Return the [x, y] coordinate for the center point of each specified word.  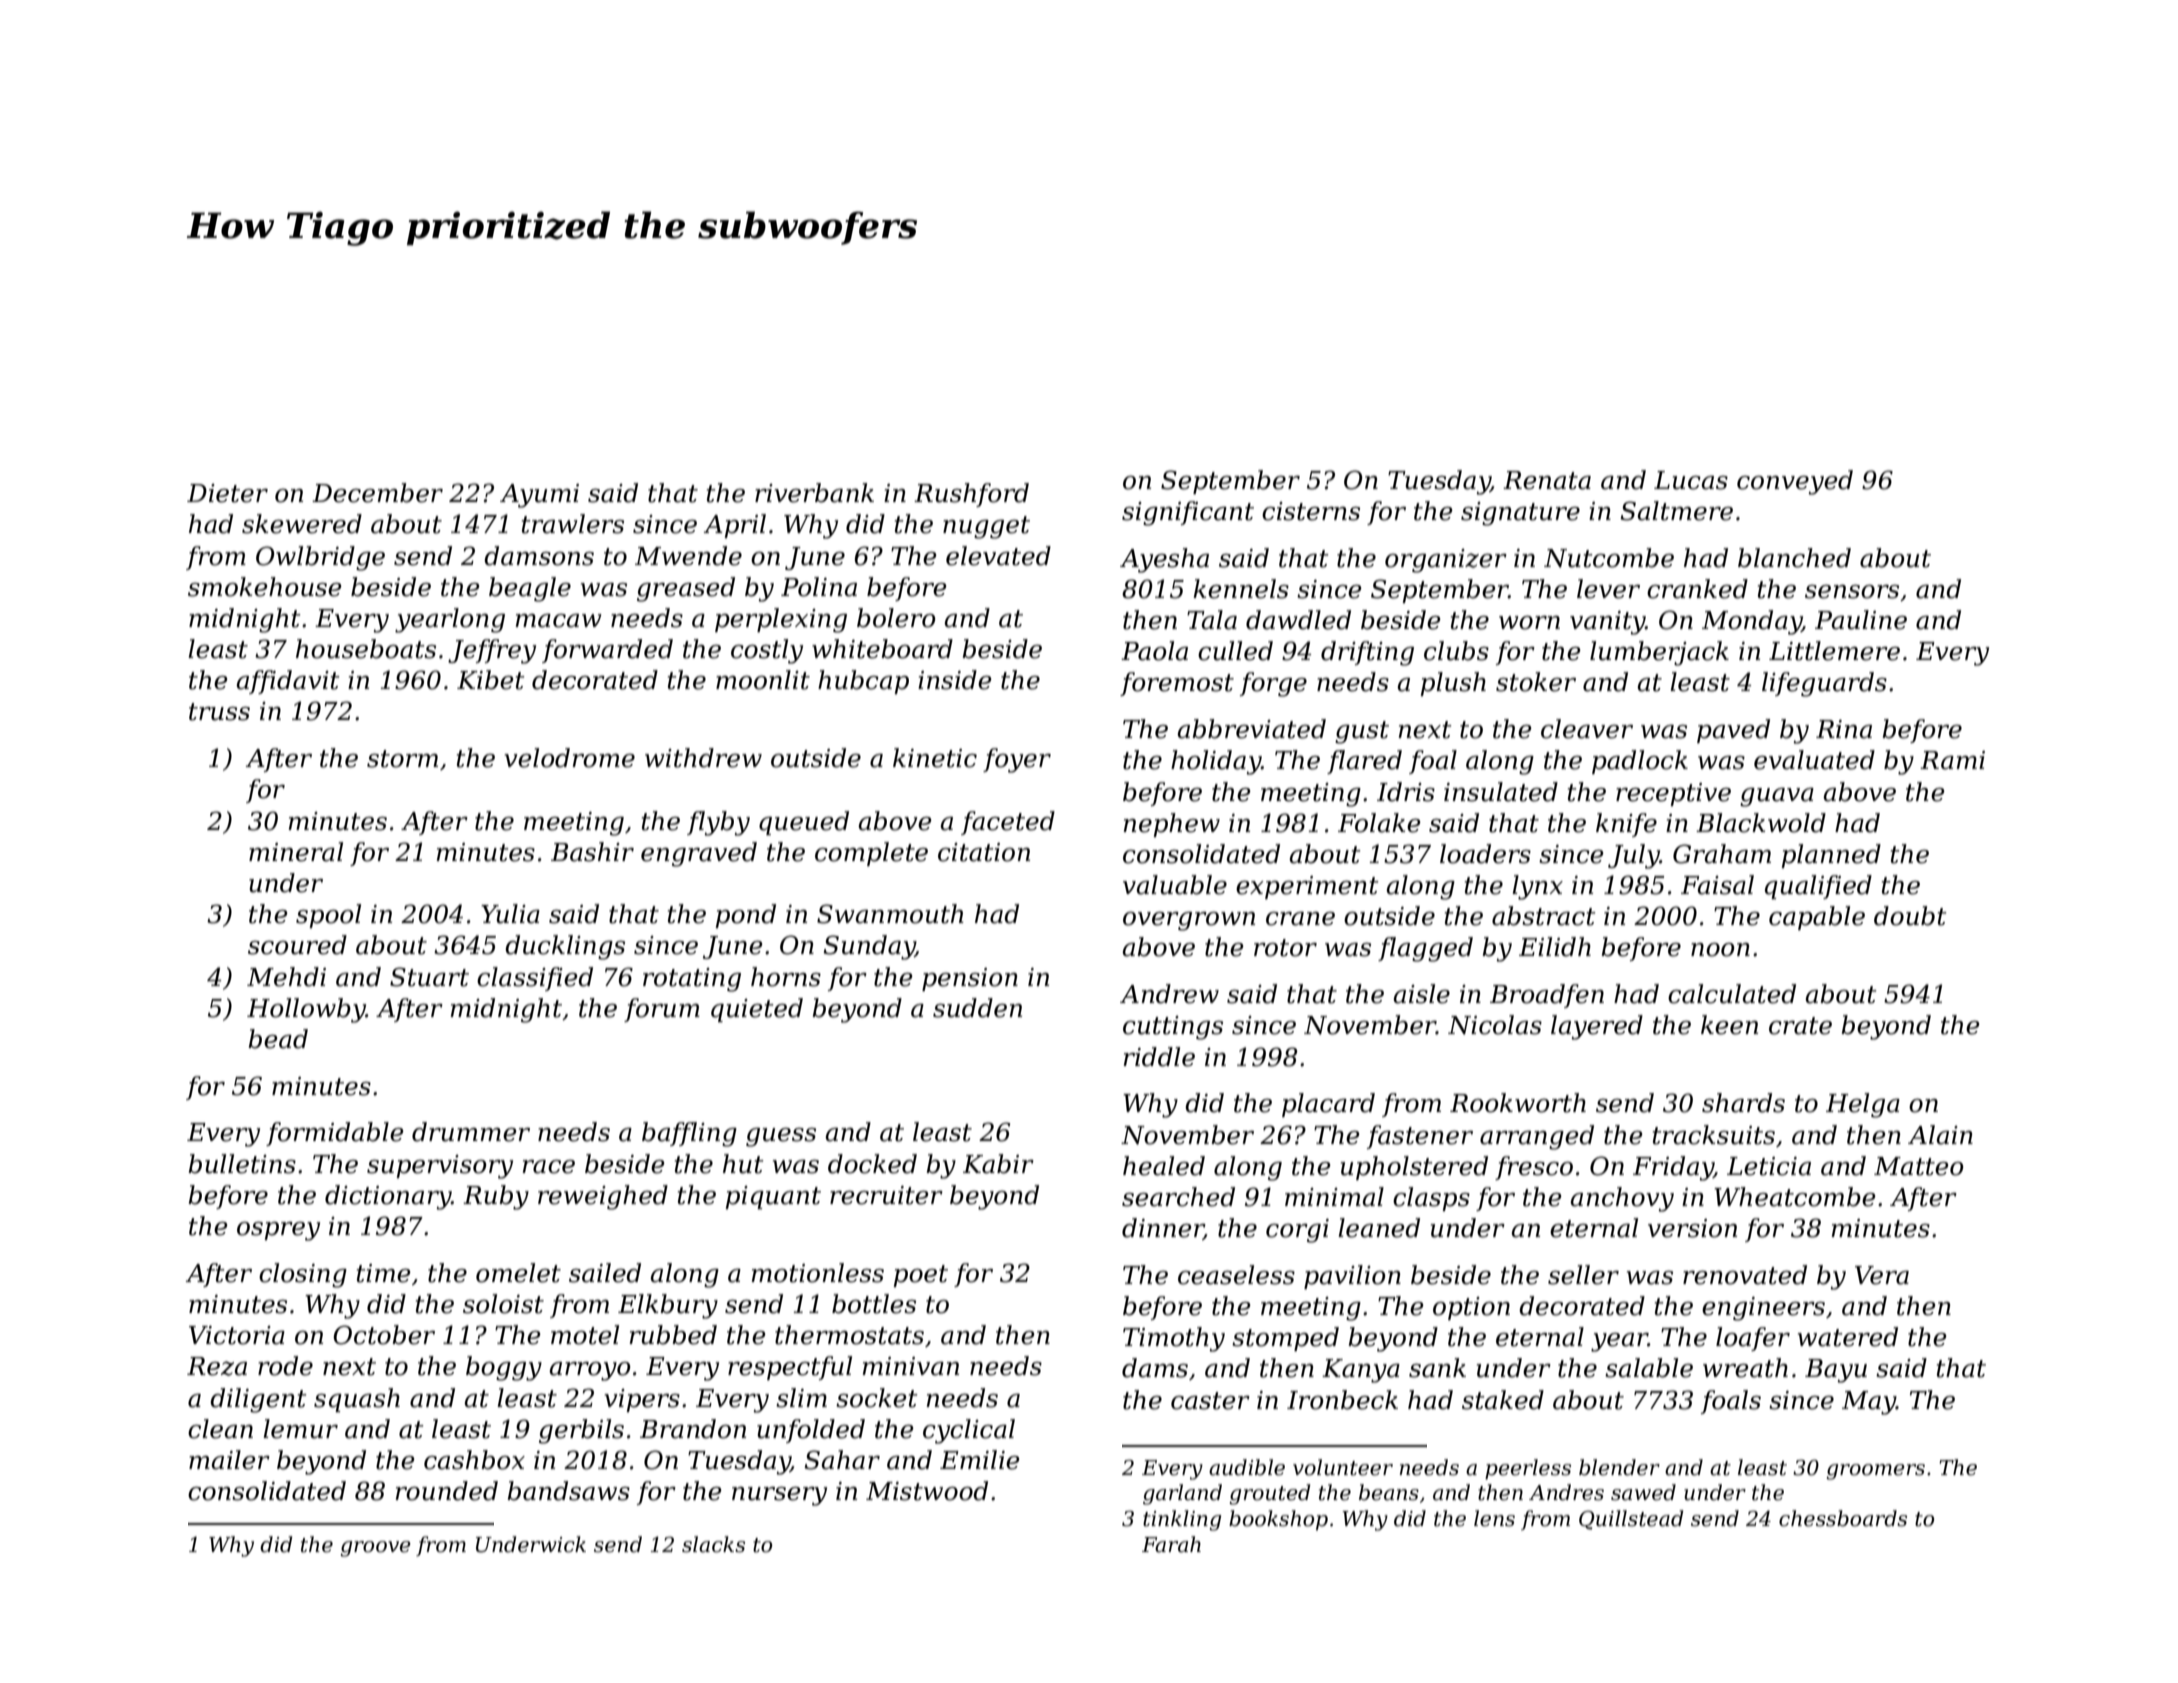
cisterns [1311, 511]
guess [781, 1137]
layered [1597, 1027]
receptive [1673, 794]
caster [1210, 1401]
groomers [1875, 1472]
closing [303, 1275]
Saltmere [1676, 511]
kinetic [935, 758]
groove [375, 1549]
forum [662, 1010]
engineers [1763, 1309]
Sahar [842, 1460]
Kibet [491, 680]
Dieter [227, 493]
